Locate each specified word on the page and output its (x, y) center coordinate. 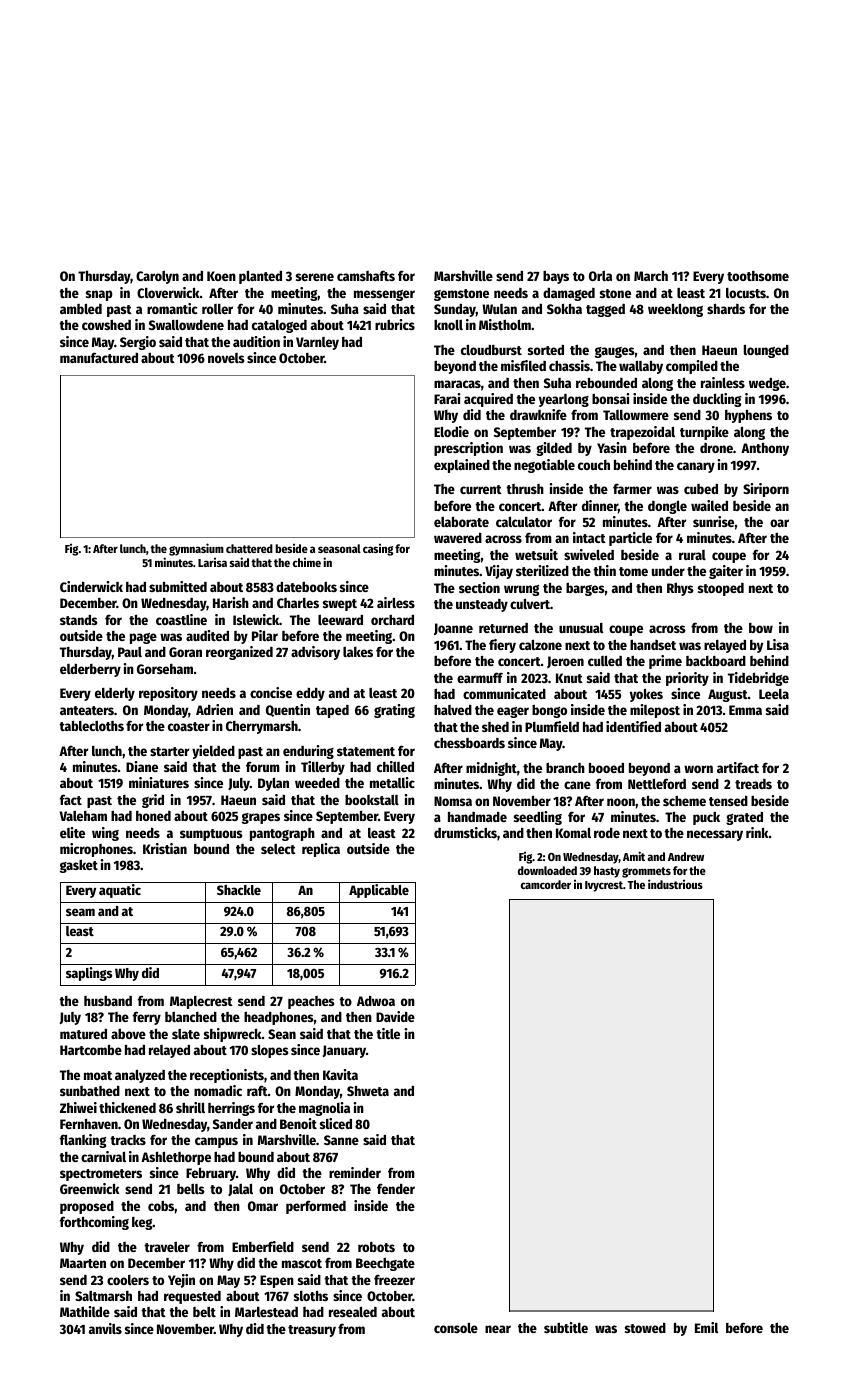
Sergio (138, 343)
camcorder (546, 884)
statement (366, 751)
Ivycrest (604, 886)
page (143, 638)
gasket (79, 866)
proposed (87, 1207)
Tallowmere (636, 415)
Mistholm (505, 324)
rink (757, 832)
